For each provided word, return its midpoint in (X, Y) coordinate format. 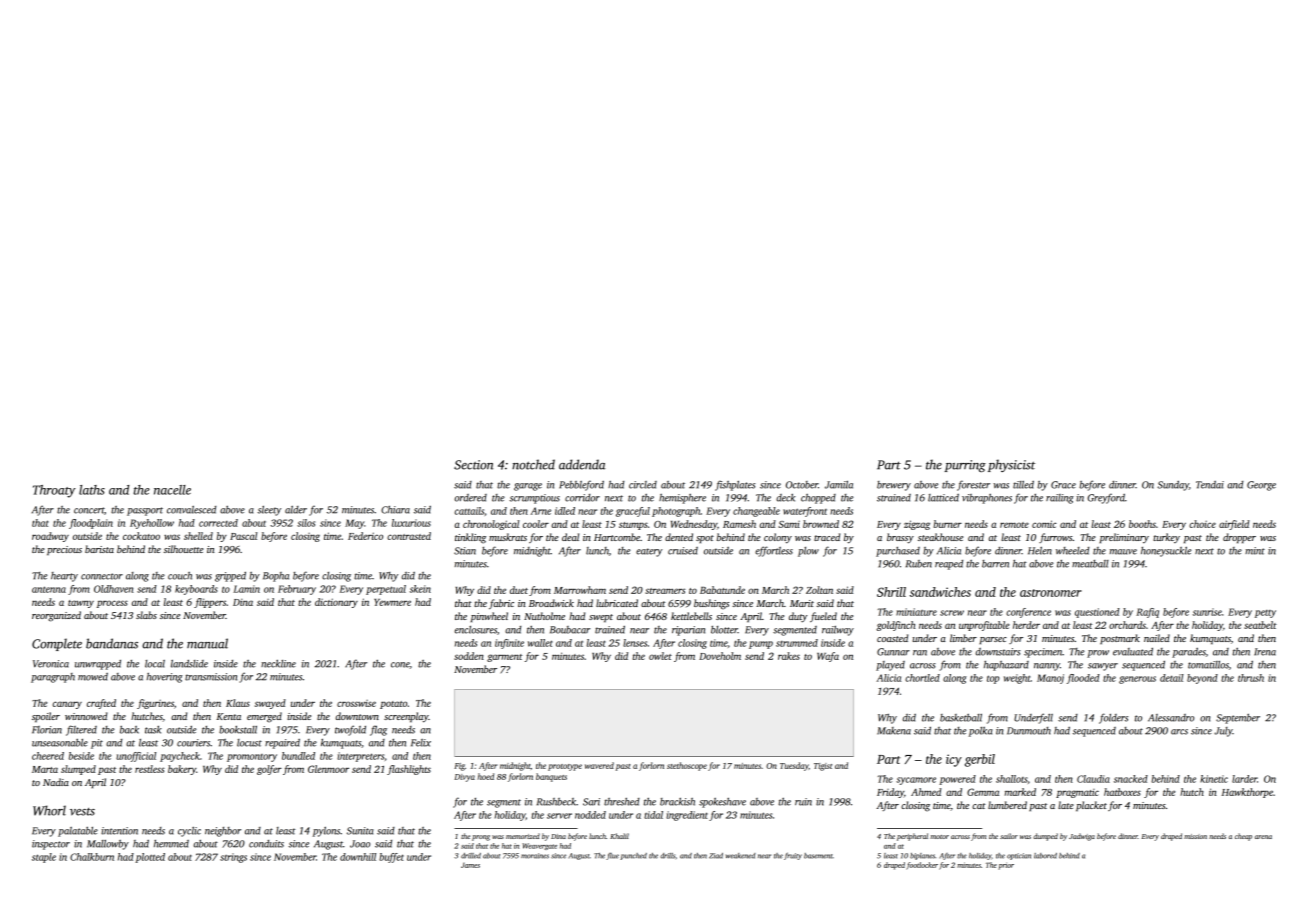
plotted (150, 858)
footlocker (922, 866)
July (1223, 732)
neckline (278, 664)
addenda (582, 464)
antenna (49, 589)
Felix (421, 743)
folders (1113, 718)
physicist (1011, 465)
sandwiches (940, 592)
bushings (712, 604)
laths (92, 490)
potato (393, 705)
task (153, 730)
